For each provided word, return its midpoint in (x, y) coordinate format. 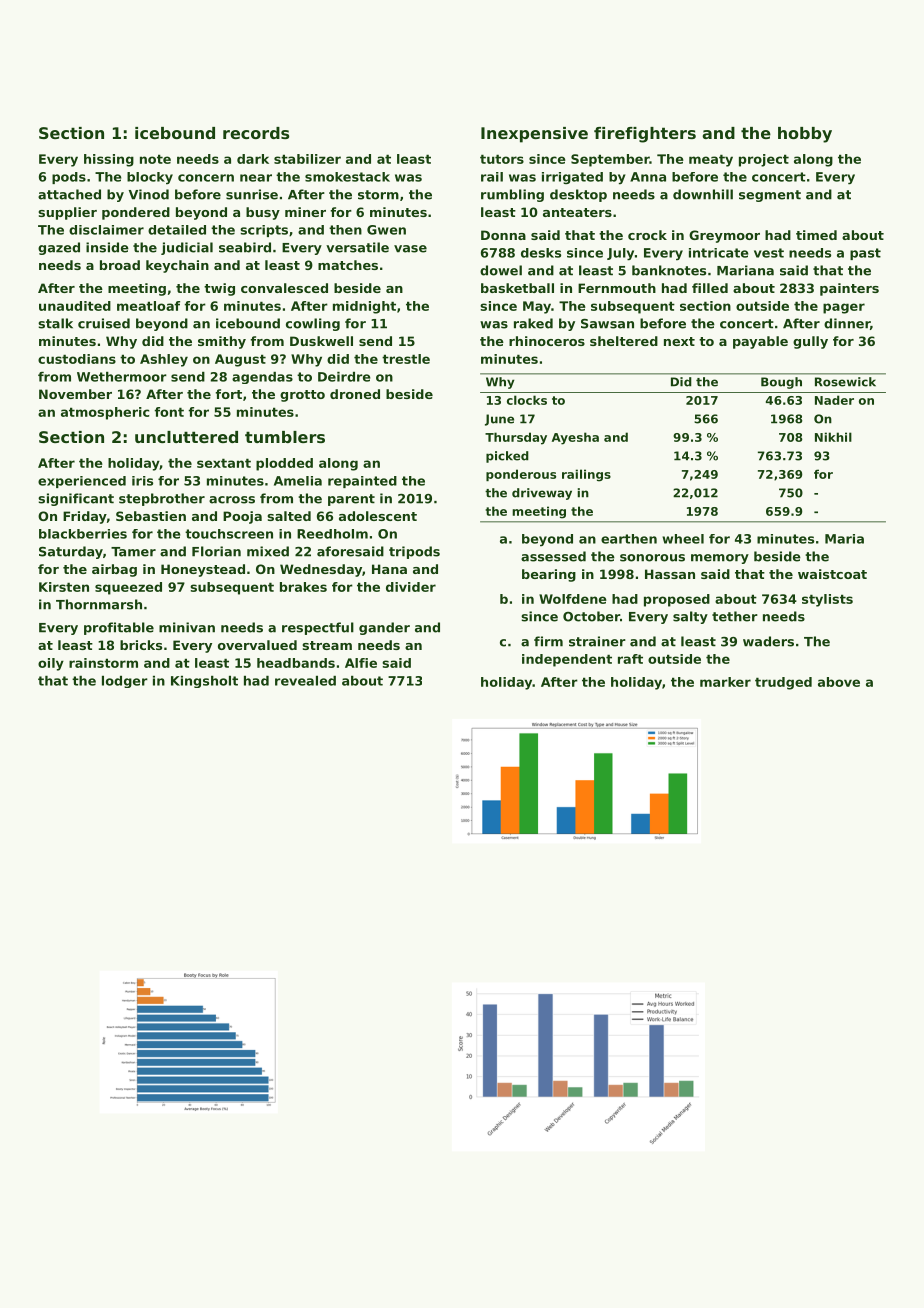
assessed (553, 556)
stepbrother (162, 499)
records (256, 133)
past (865, 254)
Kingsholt (204, 682)
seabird (245, 247)
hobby (805, 135)
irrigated (572, 178)
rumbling (512, 195)
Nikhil (833, 437)
